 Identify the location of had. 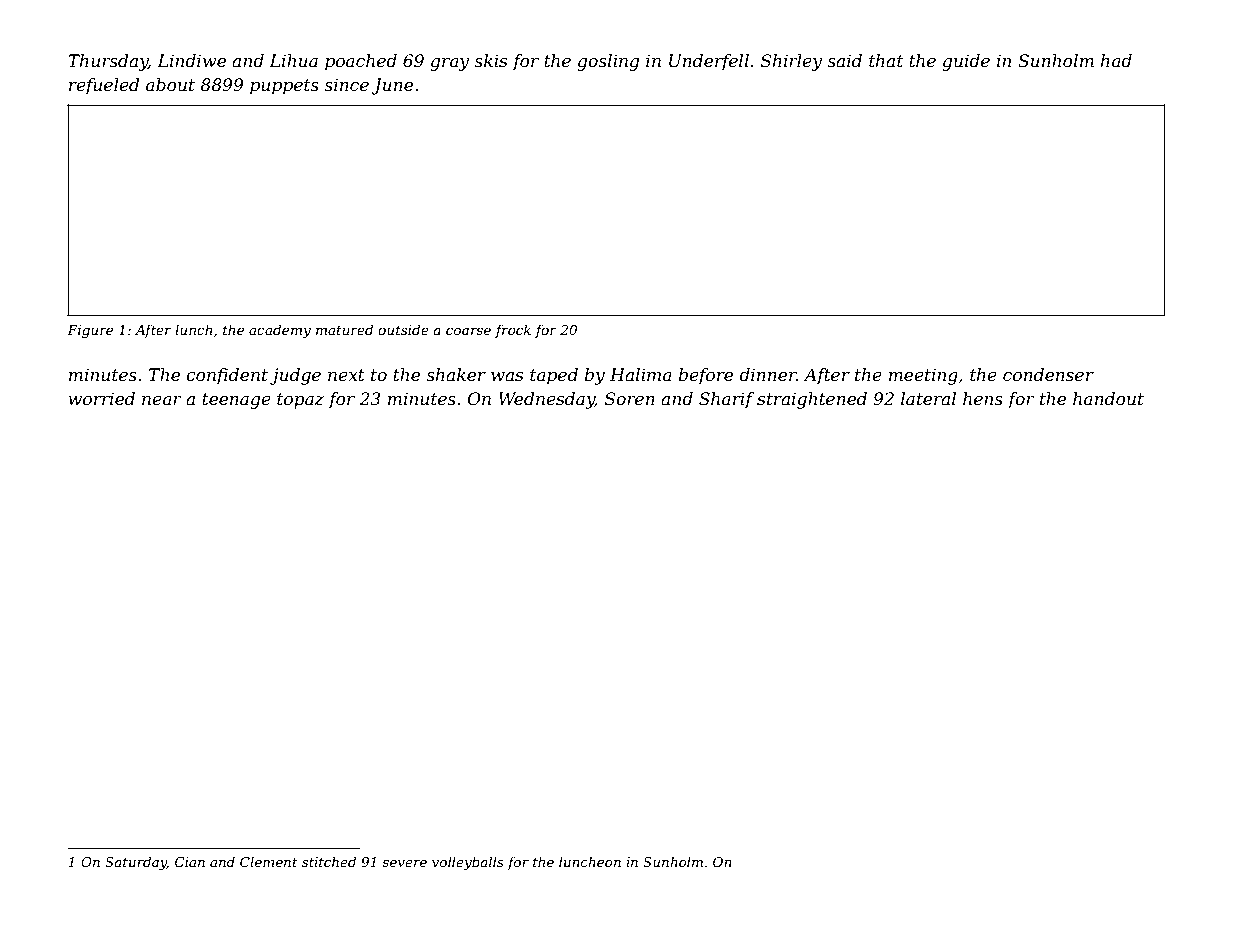
(1116, 60).
